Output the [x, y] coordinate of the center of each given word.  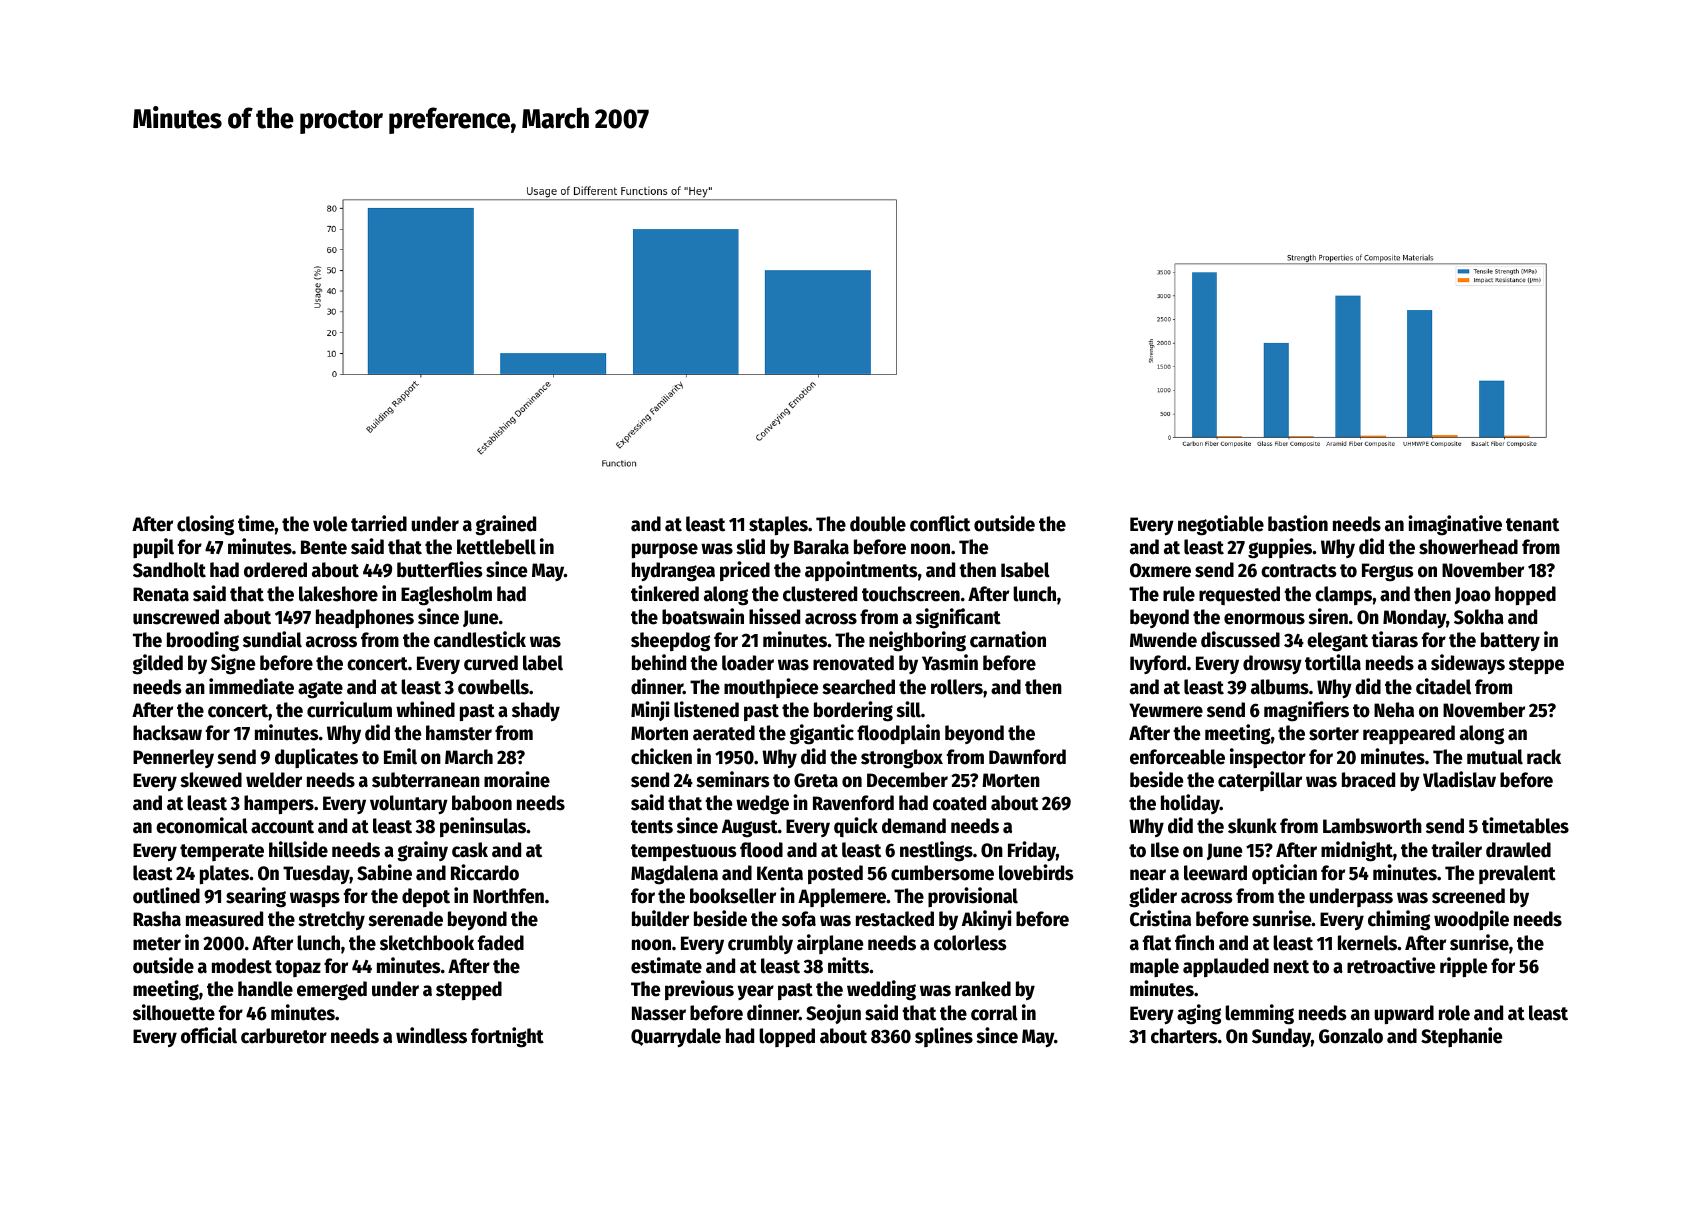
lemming [1259, 1014]
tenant [1532, 525]
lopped [787, 1037]
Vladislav [1459, 779]
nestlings [936, 851]
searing [256, 897]
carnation [1008, 639]
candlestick [480, 639]
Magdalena [674, 875]
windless [431, 1035]
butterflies [439, 569]
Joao [1473, 595]
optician [1284, 874]
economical [202, 825]
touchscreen [911, 594]
